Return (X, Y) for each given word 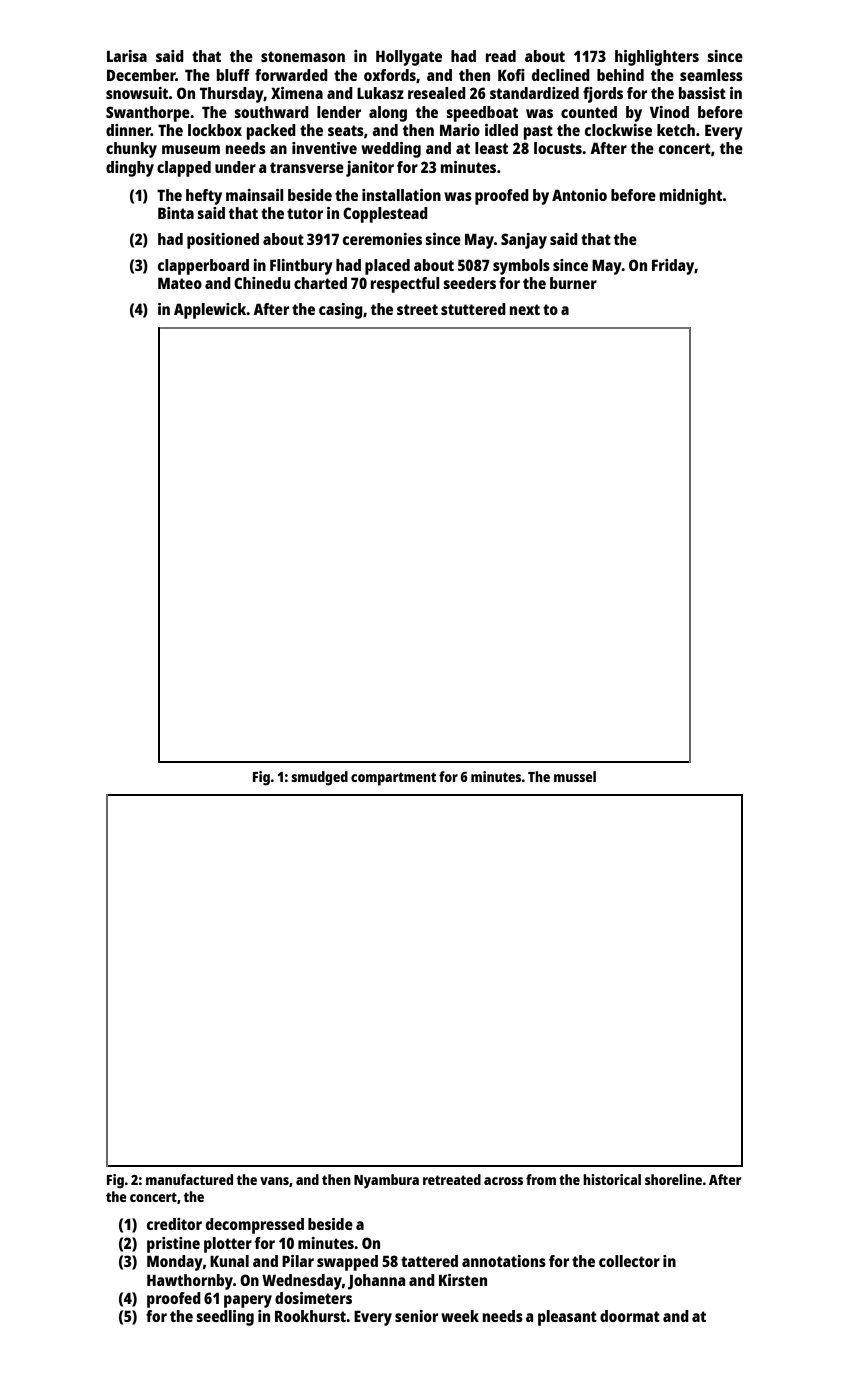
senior (416, 1316)
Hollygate (409, 58)
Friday (673, 267)
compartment (393, 779)
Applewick (210, 311)
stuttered (473, 309)
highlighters (657, 58)
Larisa (127, 56)
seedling (225, 1318)
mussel (575, 776)
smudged (319, 778)
